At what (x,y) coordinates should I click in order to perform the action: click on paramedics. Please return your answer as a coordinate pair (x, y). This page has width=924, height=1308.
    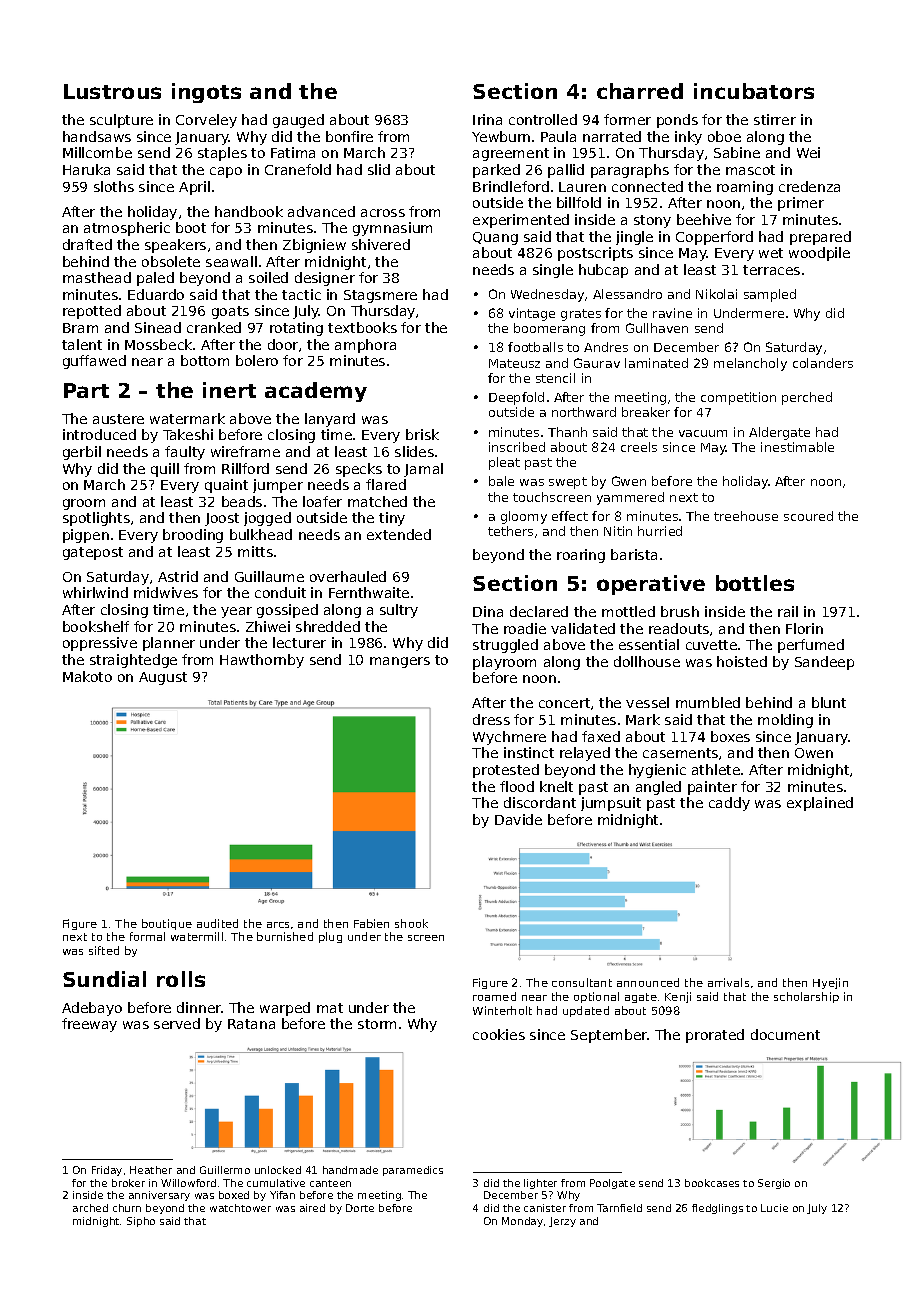
    Looking at the image, I should click on (413, 1171).
